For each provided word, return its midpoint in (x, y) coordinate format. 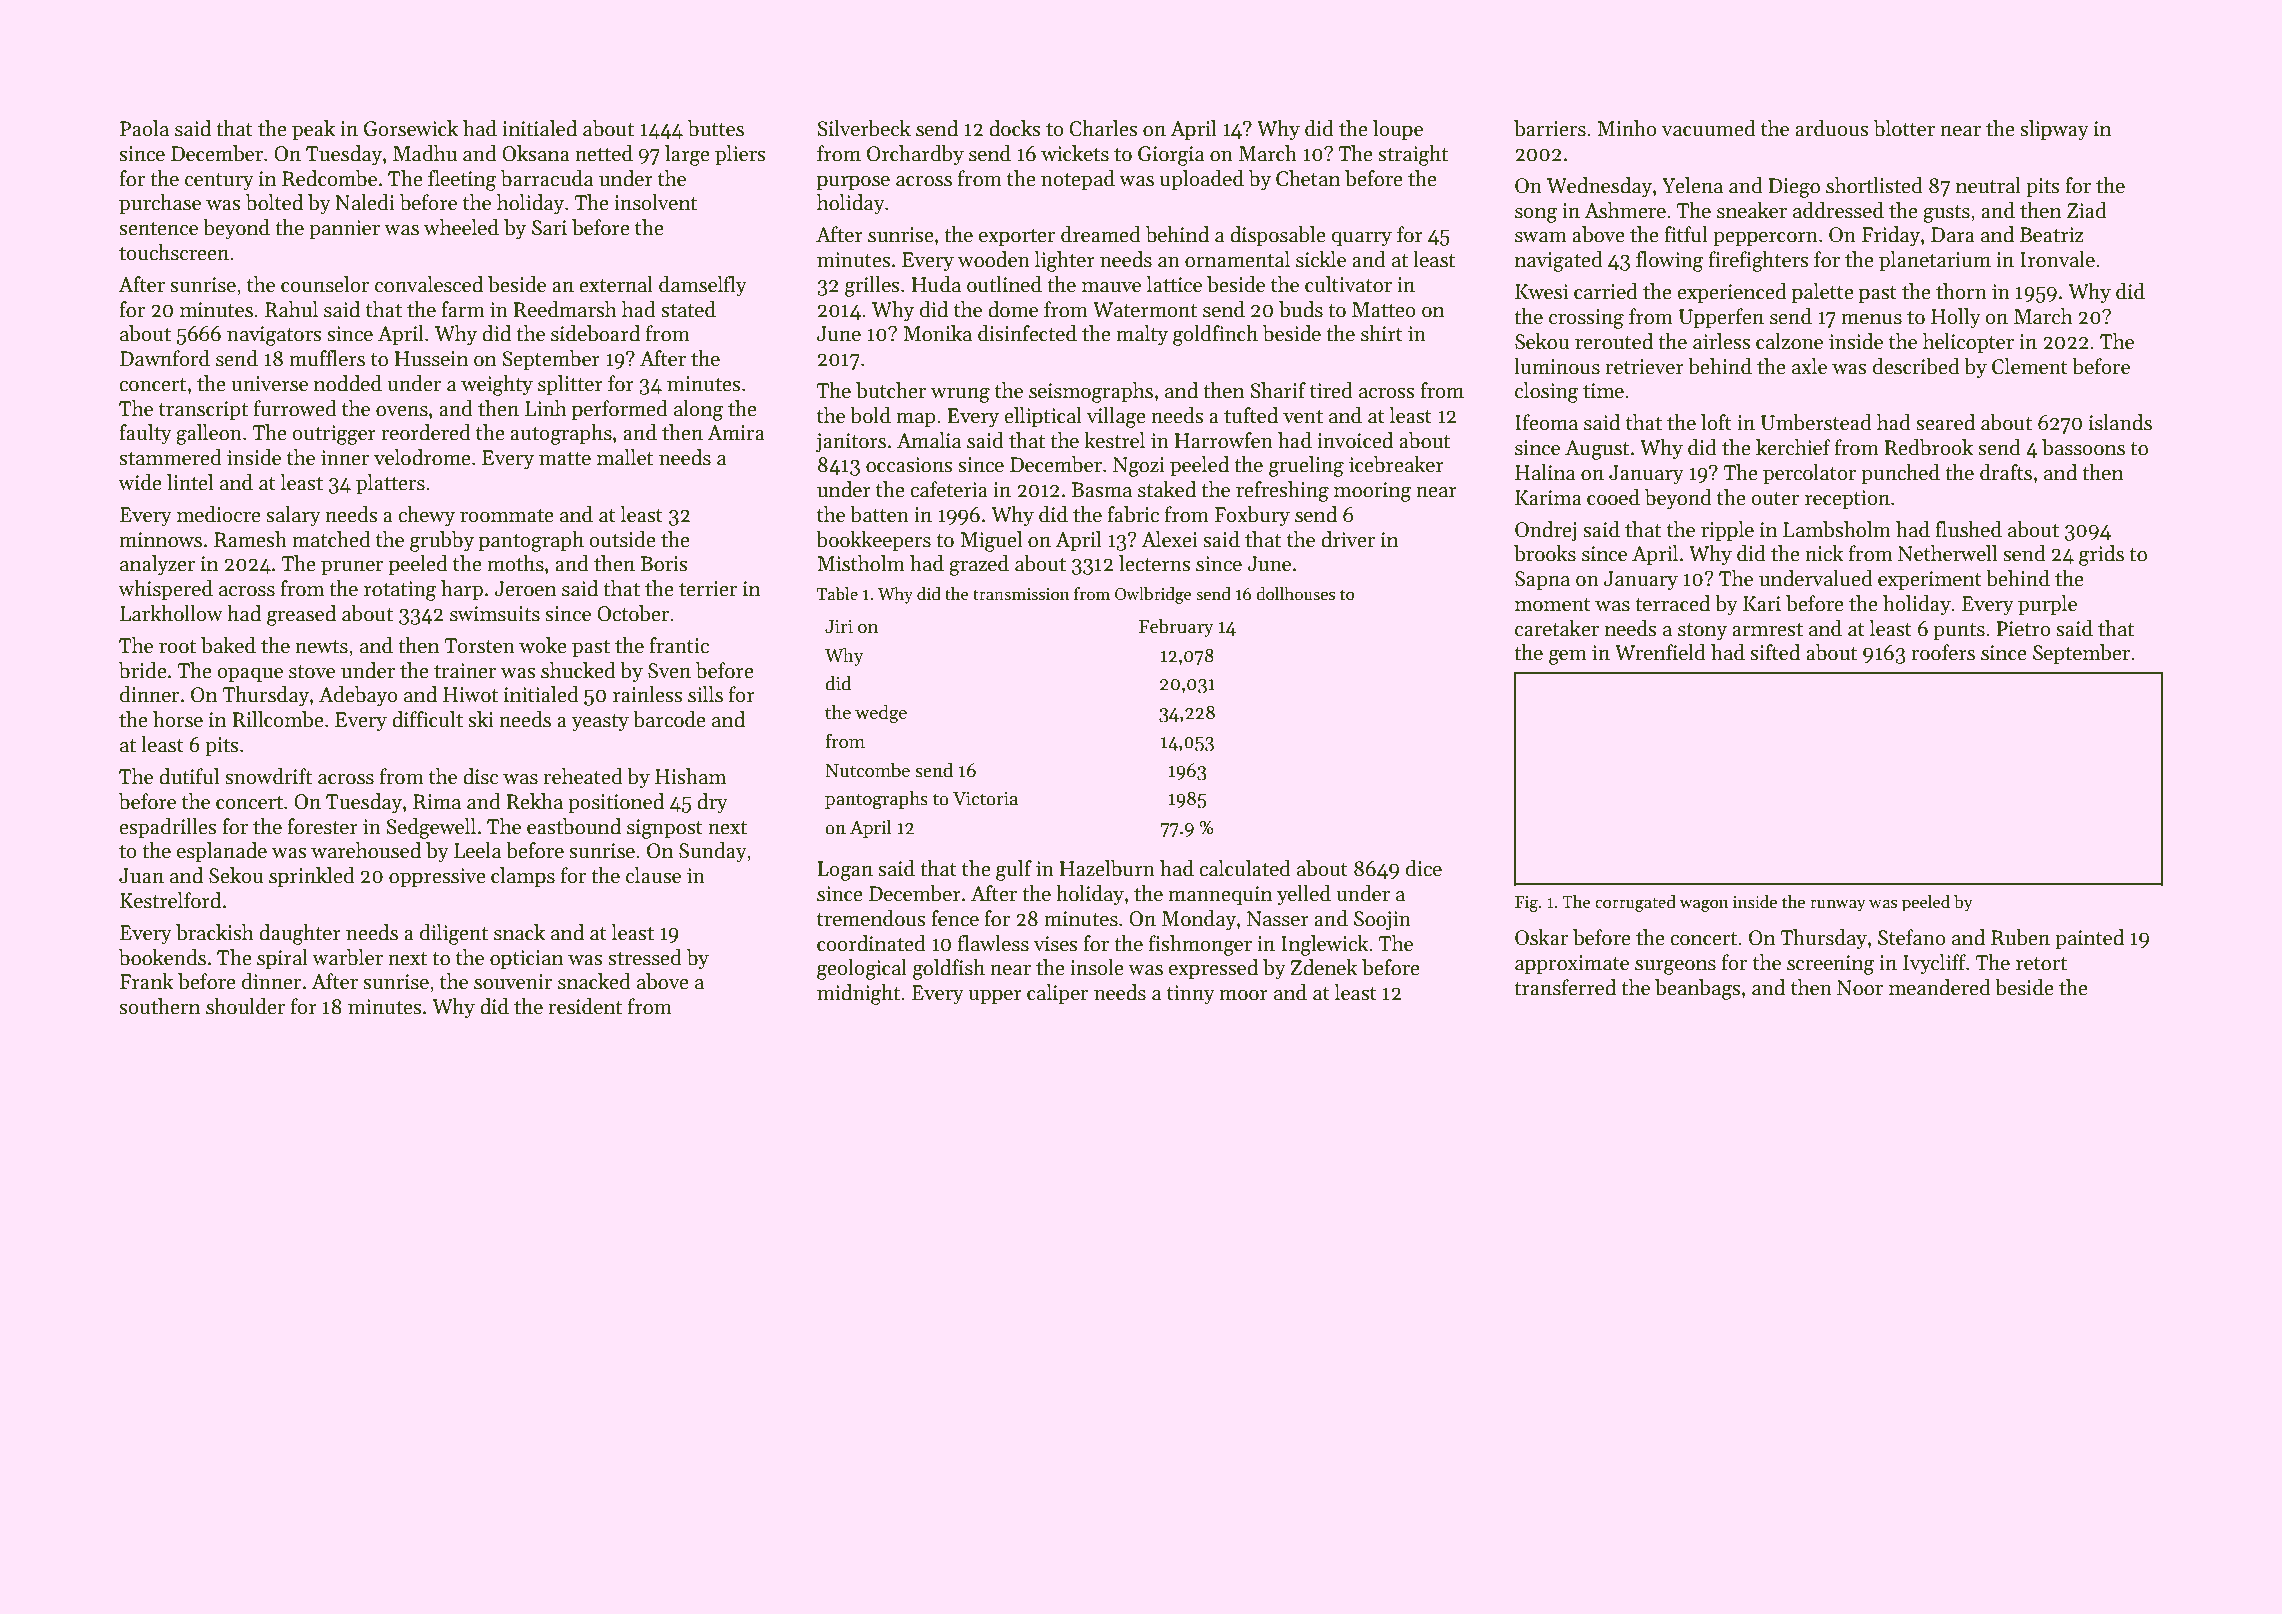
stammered (170, 457)
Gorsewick (411, 128)
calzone (1789, 341)
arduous (1832, 128)
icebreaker (1396, 464)
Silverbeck (864, 128)
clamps (523, 877)
